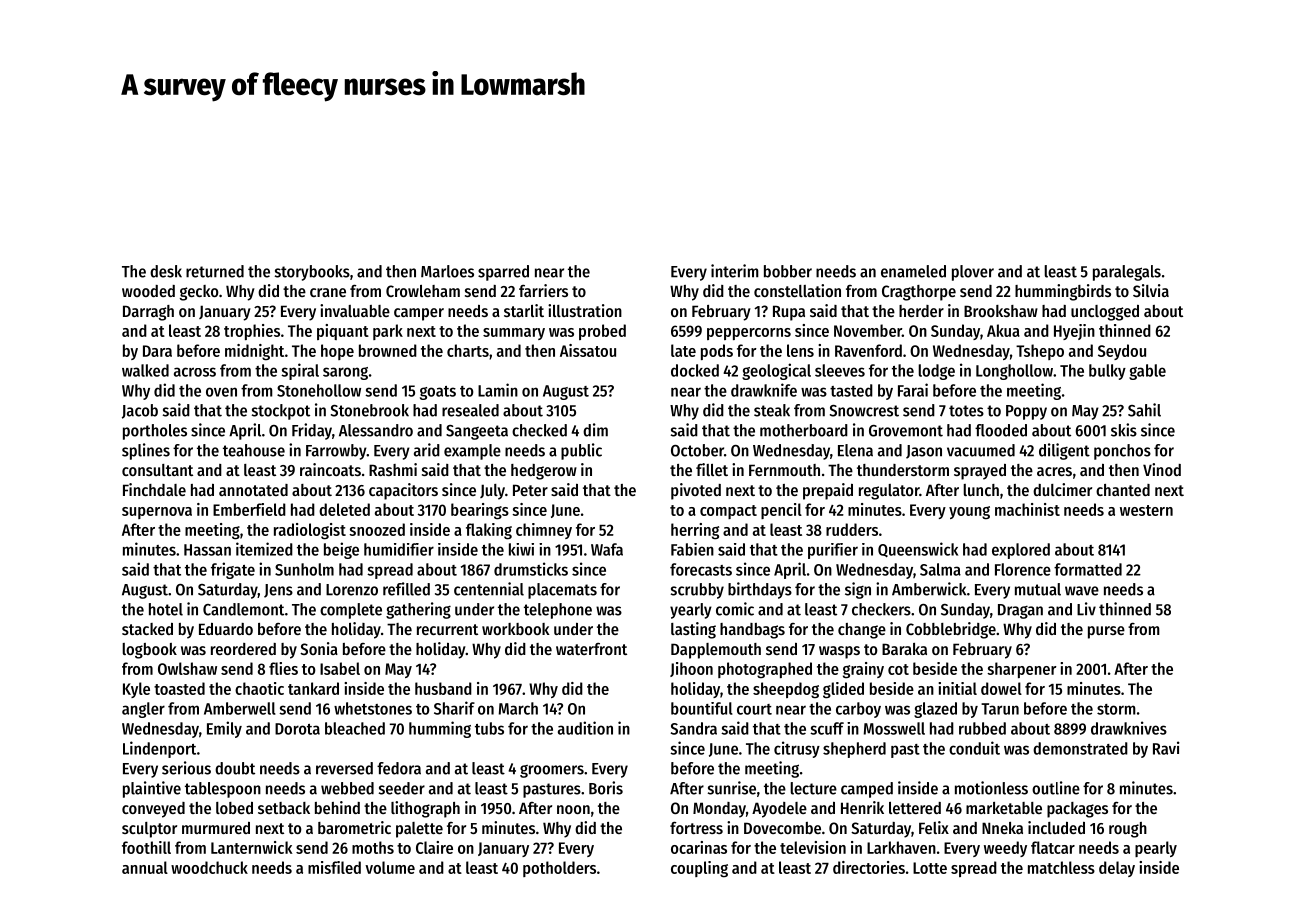  I want to click on groomers, so click(552, 771).
